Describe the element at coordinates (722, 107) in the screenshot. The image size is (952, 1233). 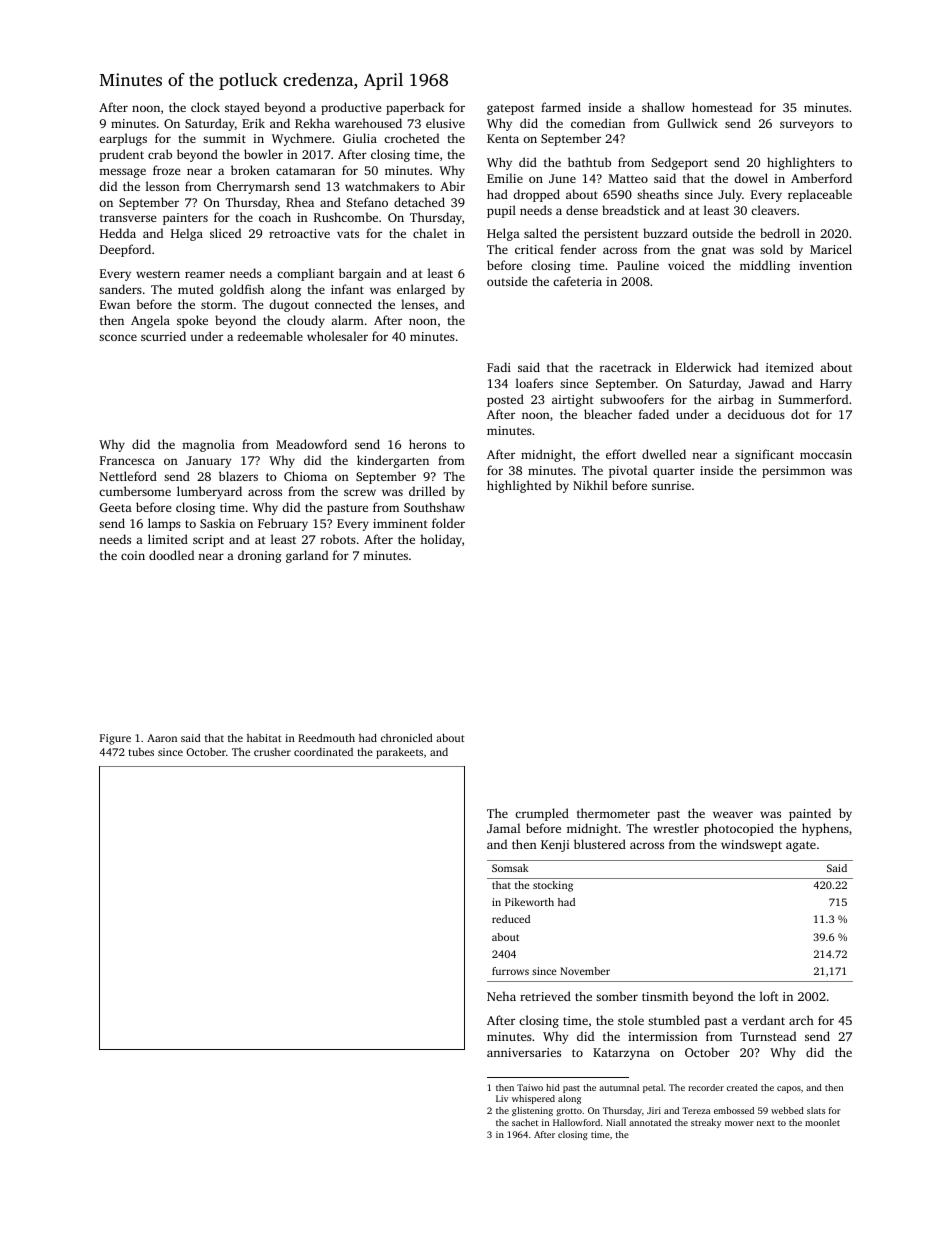
I see `homestead` at that location.
